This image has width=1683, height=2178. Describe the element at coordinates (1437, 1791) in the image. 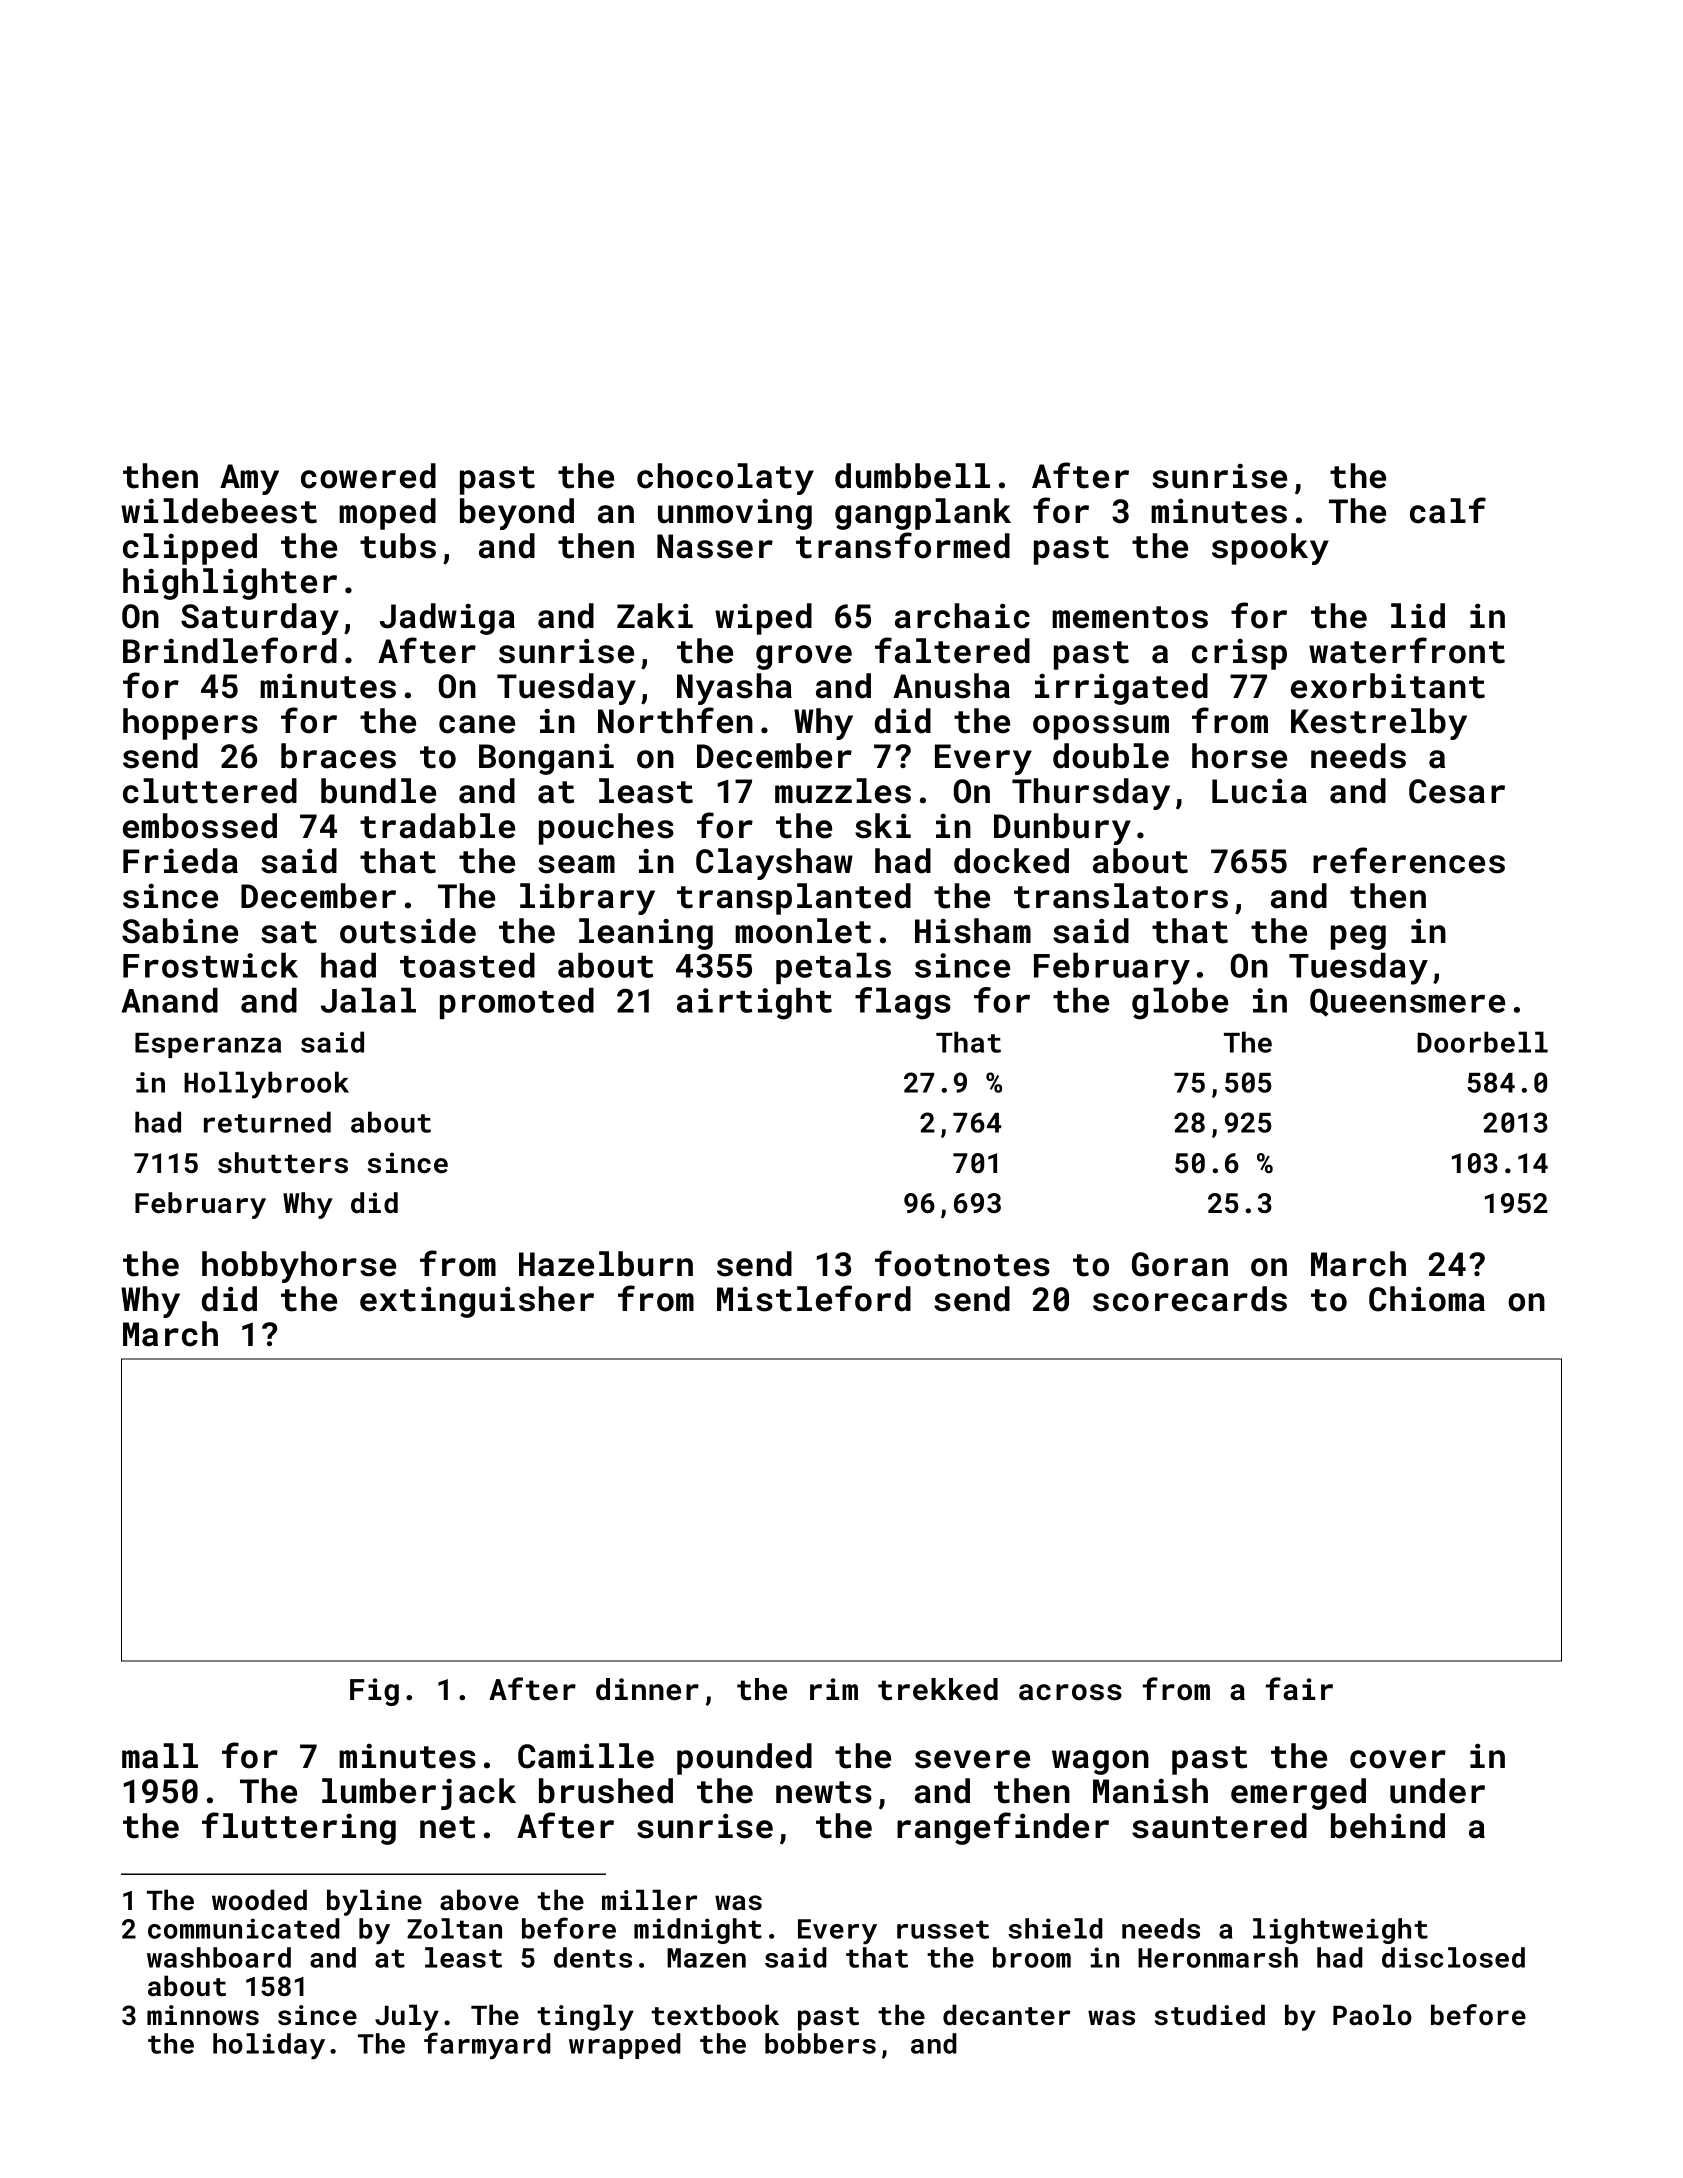

I see `under` at that location.
